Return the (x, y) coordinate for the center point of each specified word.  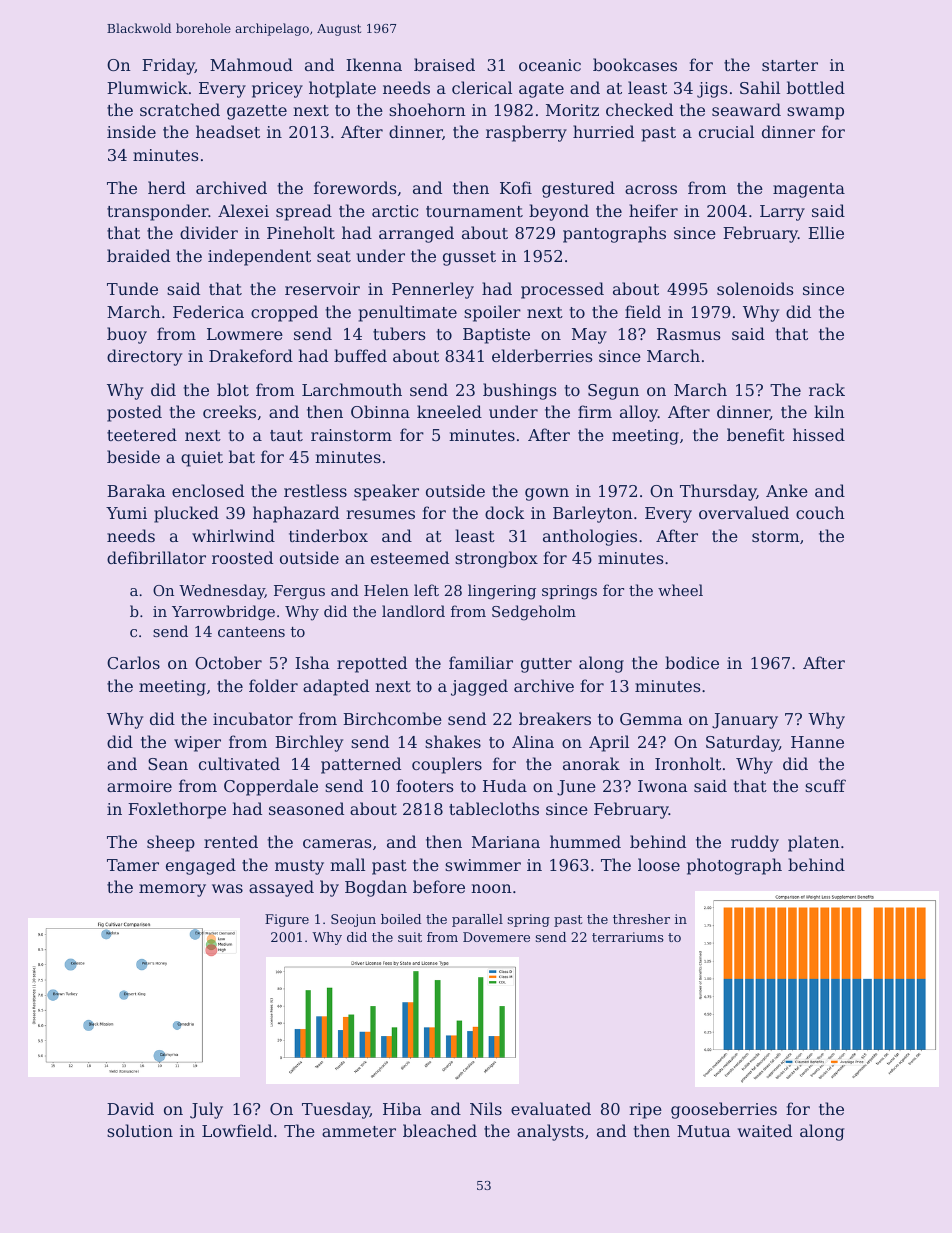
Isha (312, 662)
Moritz (572, 110)
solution (140, 1130)
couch (820, 512)
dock (504, 512)
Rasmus (689, 334)
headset (228, 131)
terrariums (628, 937)
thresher (641, 919)
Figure (287, 920)
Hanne (817, 742)
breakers (555, 718)
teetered (142, 434)
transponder (158, 212)
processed (562, 290)
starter (790, 65)
